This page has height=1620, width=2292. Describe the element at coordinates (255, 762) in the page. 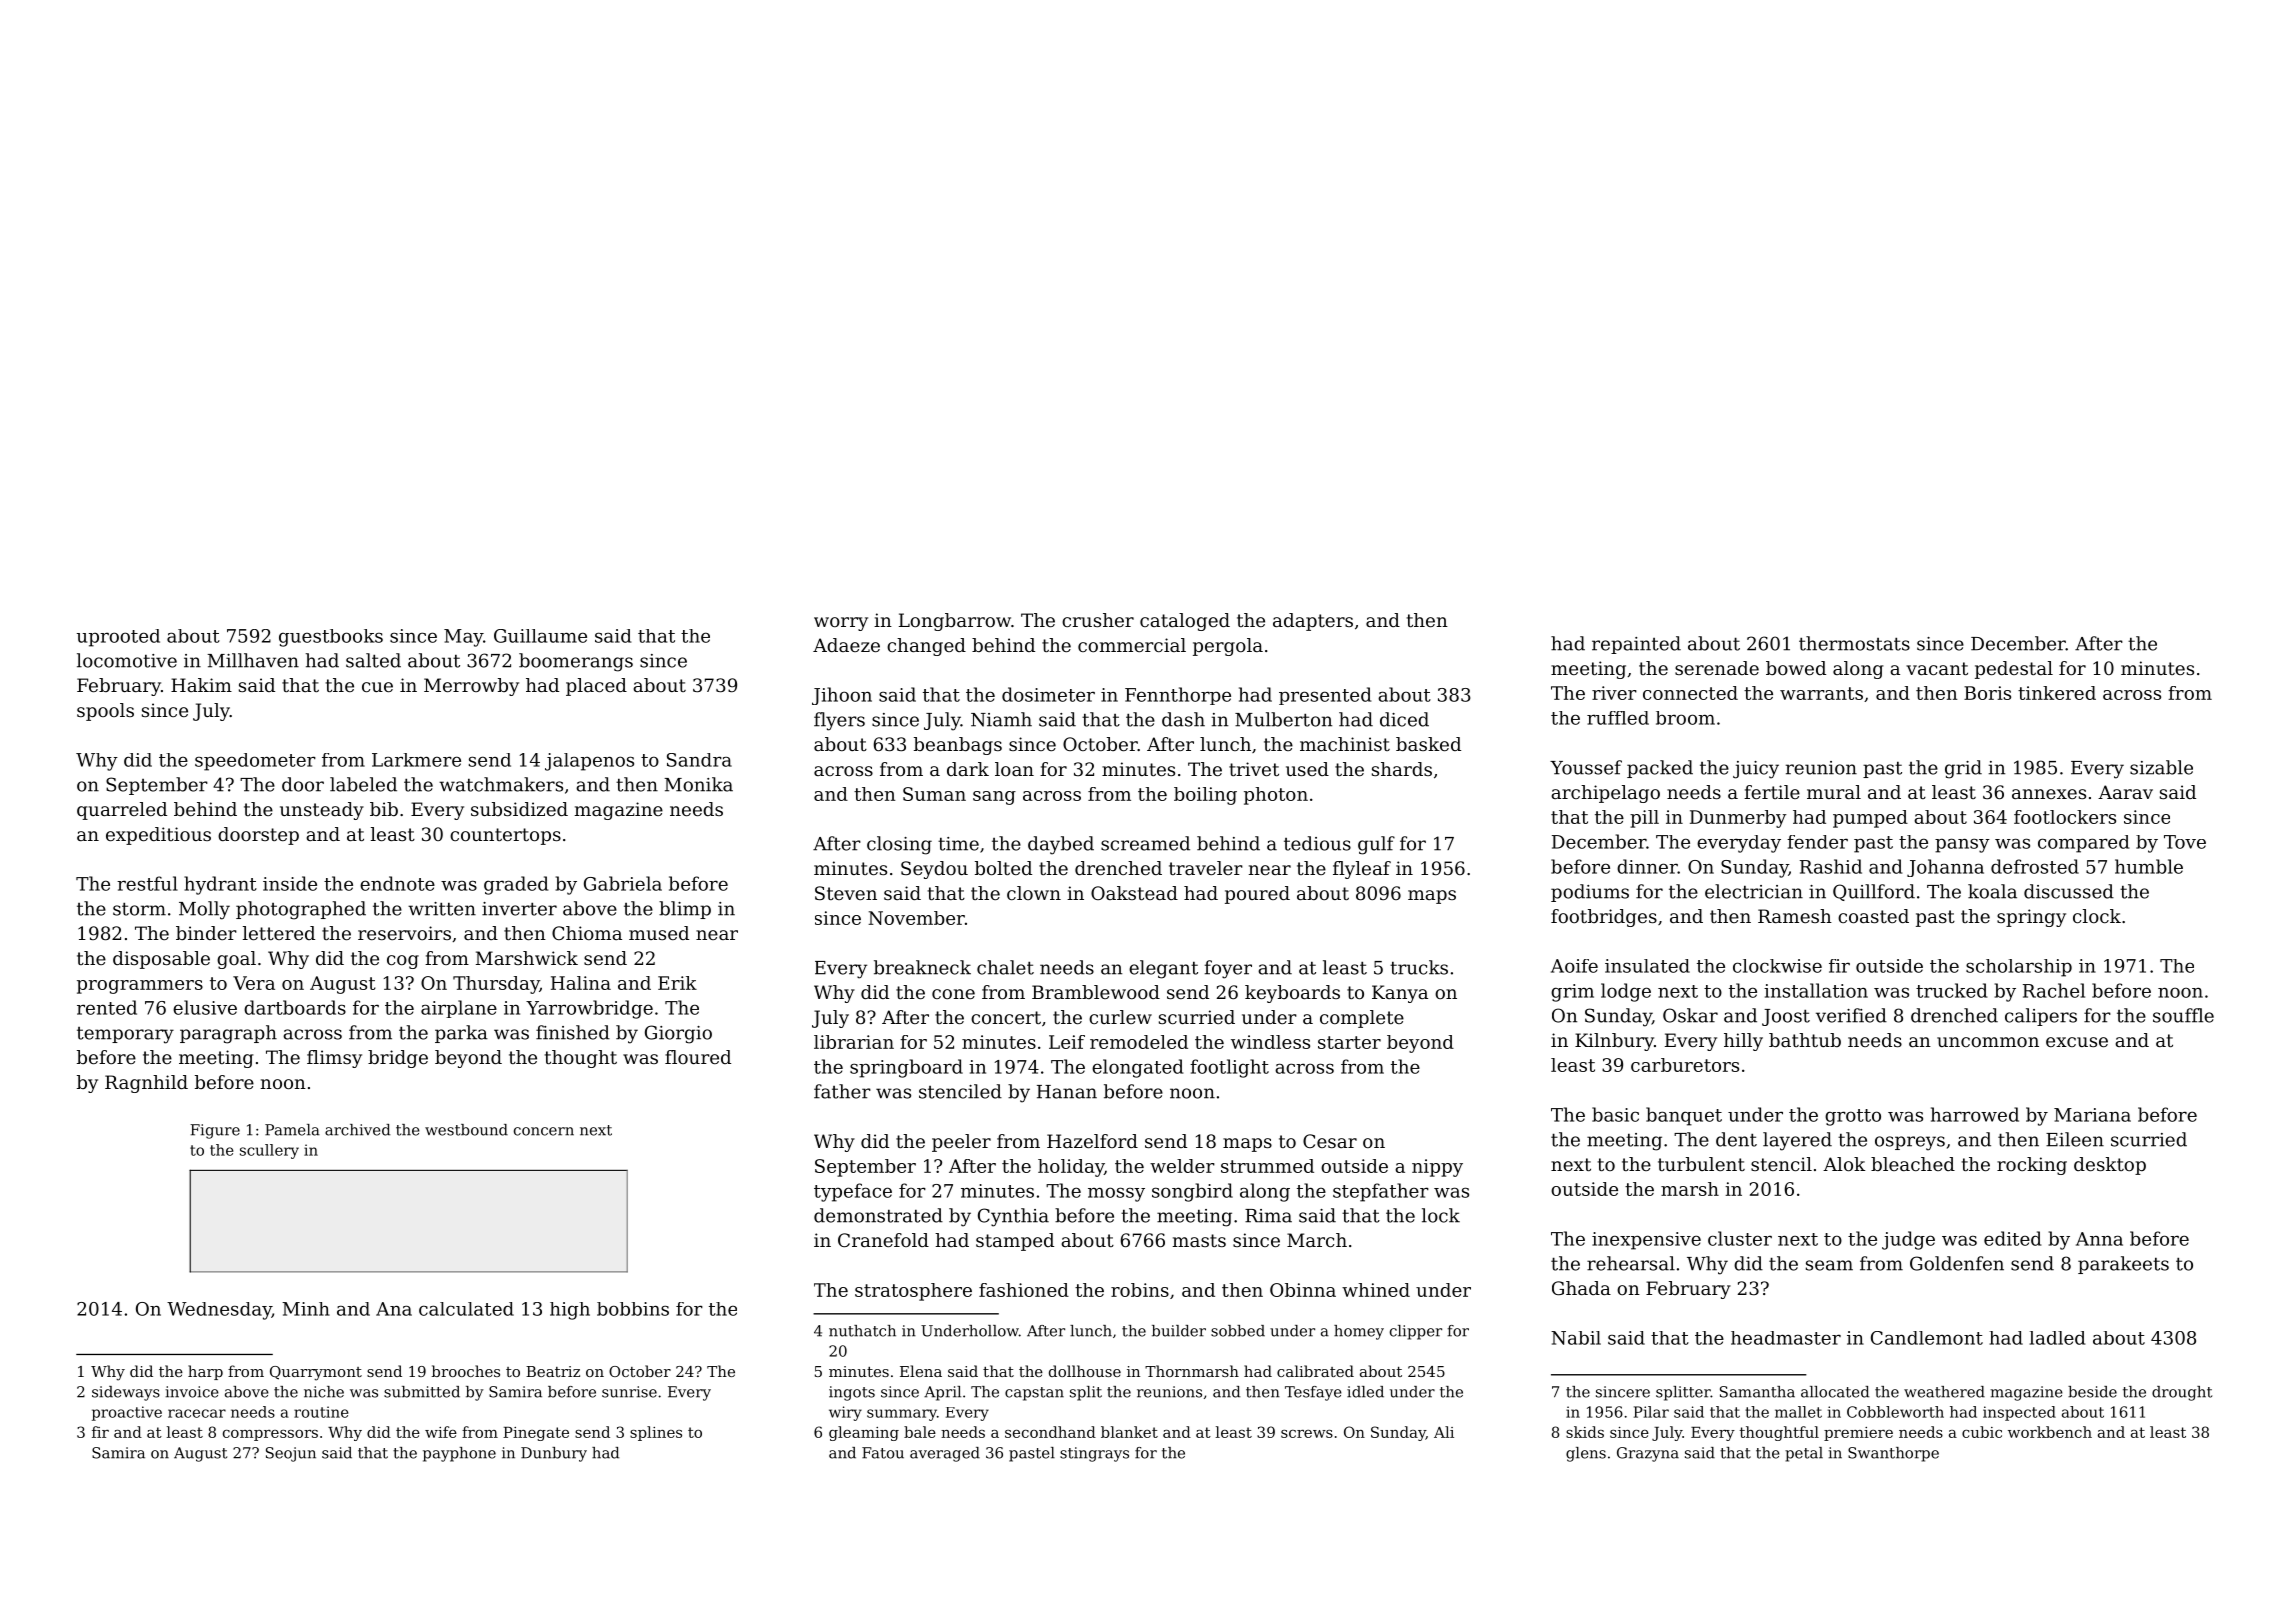

I see `speedometer` at that location.
